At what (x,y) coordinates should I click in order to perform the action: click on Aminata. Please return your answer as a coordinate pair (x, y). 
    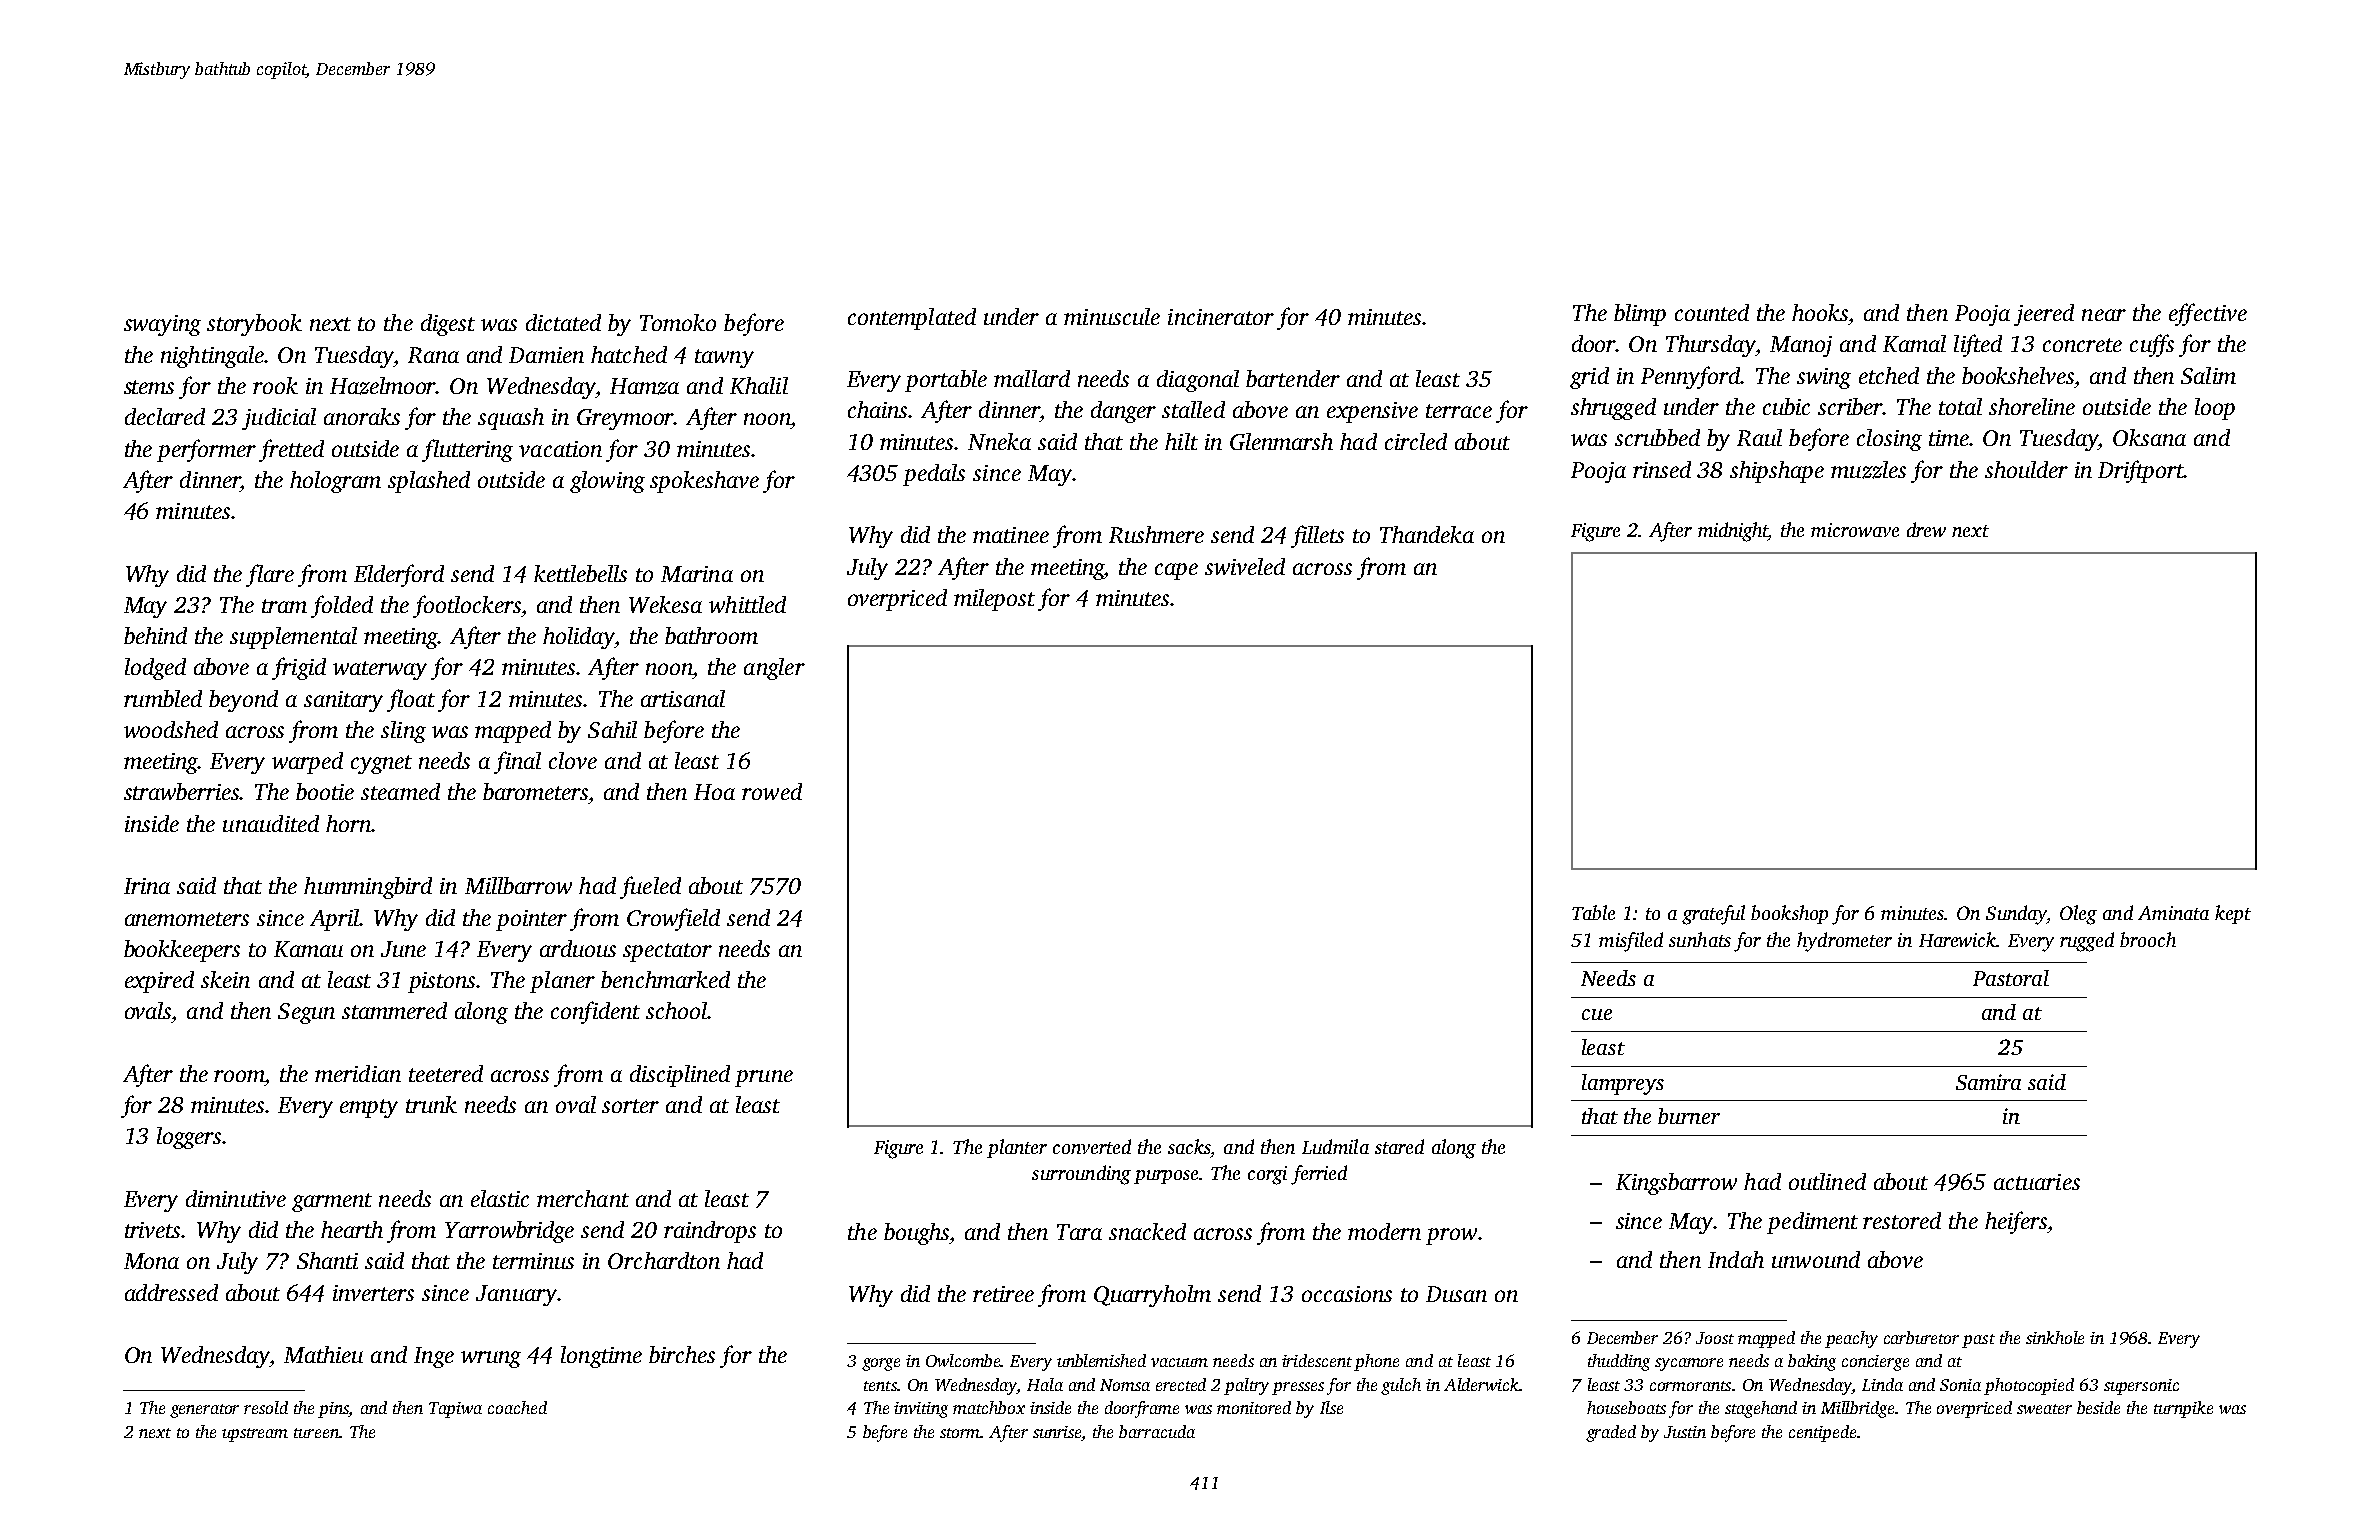
    Looking at the image, I should click on (2173, 913).
